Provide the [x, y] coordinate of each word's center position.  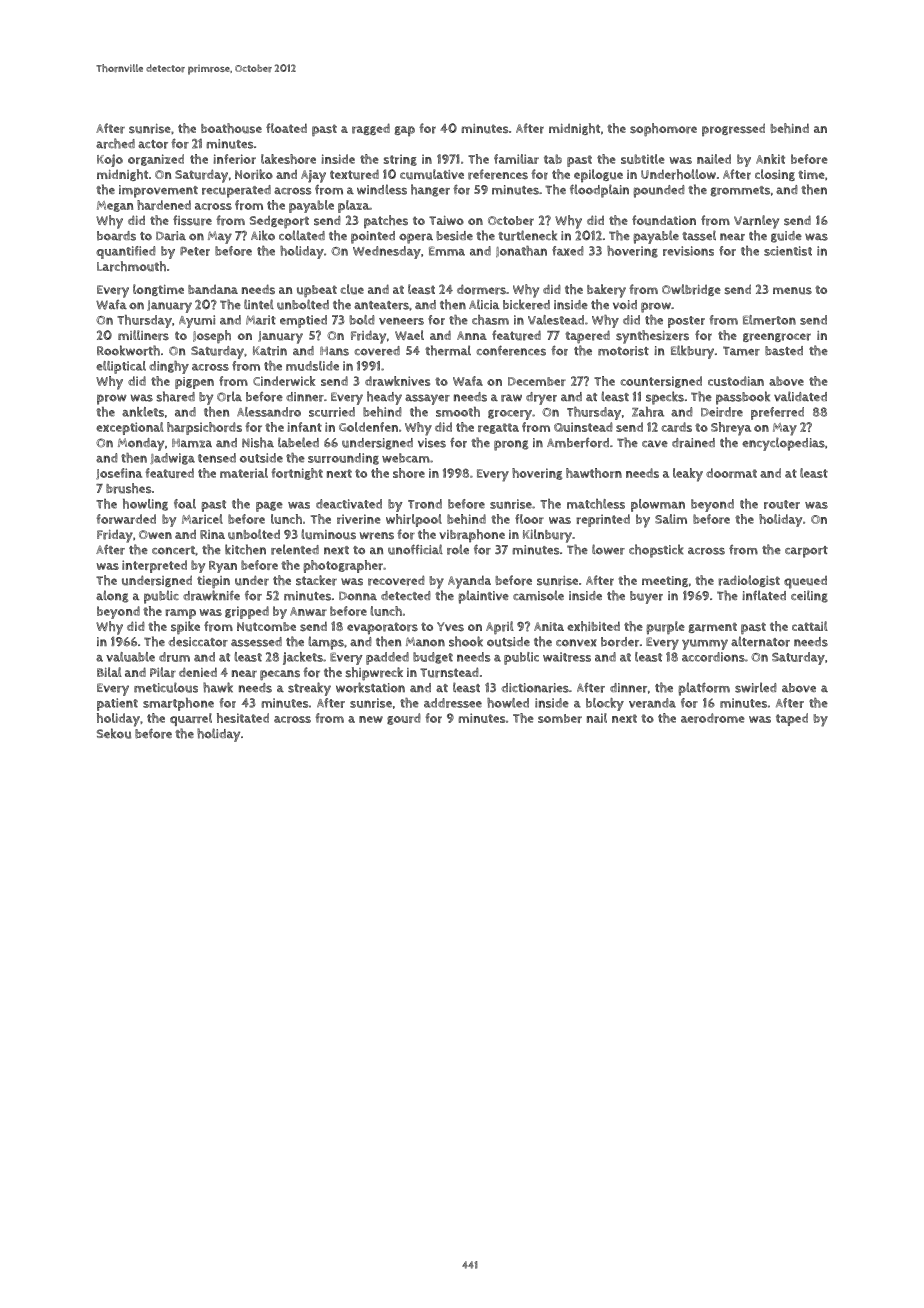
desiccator [198, 642]
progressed [733, 129]
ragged [371, 129]
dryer [541, 398]
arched [115, 143]
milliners [143, 335]
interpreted [154, 566]
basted [784, 351]
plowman [658, 505]
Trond [425, 504]
